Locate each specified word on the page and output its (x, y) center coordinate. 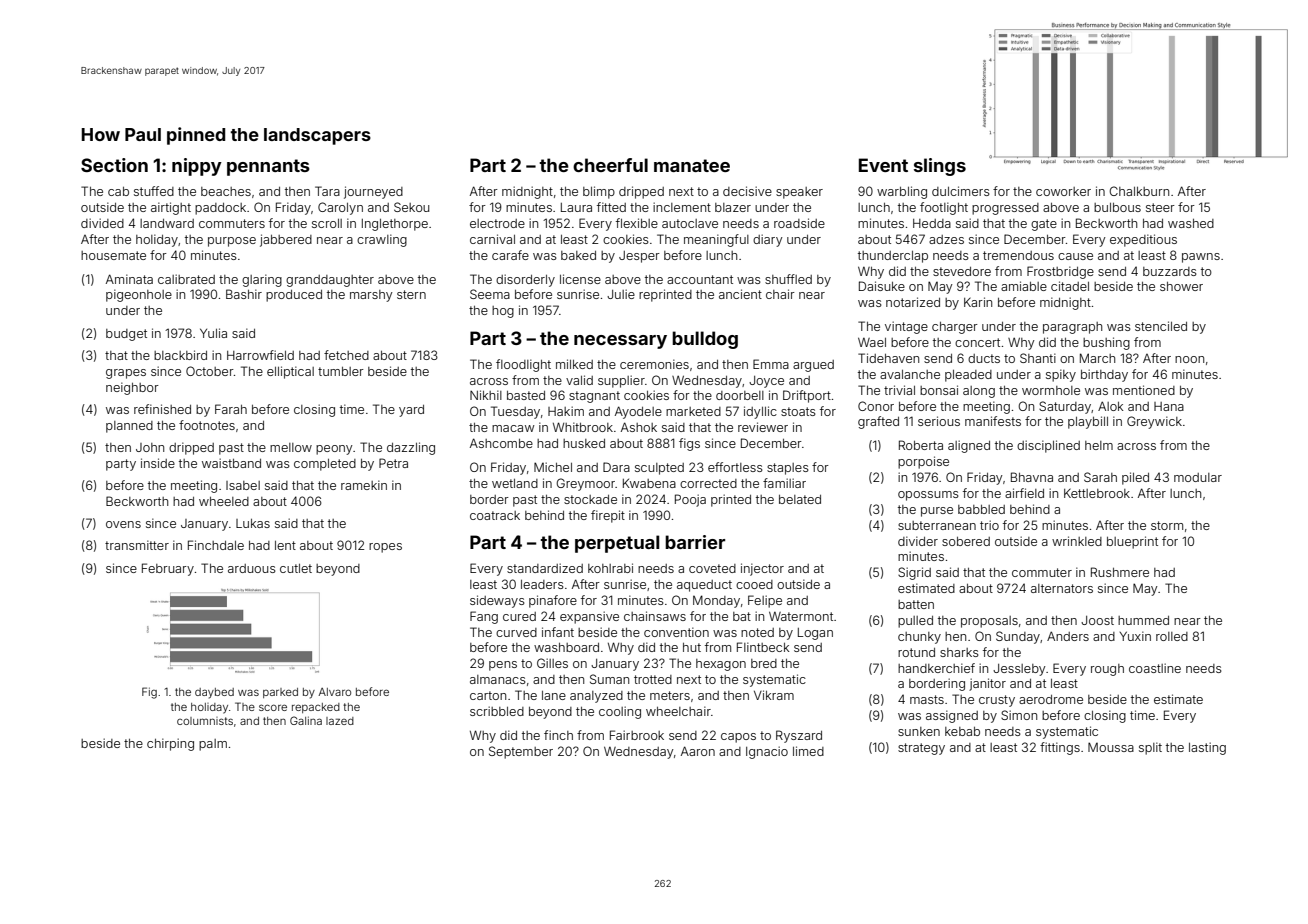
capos (738, 738)
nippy (197, 167)
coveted (712, 568)
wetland (515, 483)
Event (883, 165)
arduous (252, 568)
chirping (170, 744)
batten (916, 604)
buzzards (1170, 271)
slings (940, 167)
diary (768, 240)
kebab (962, 731)
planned (129, 427)
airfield (1024, 493)
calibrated (186, 279)
